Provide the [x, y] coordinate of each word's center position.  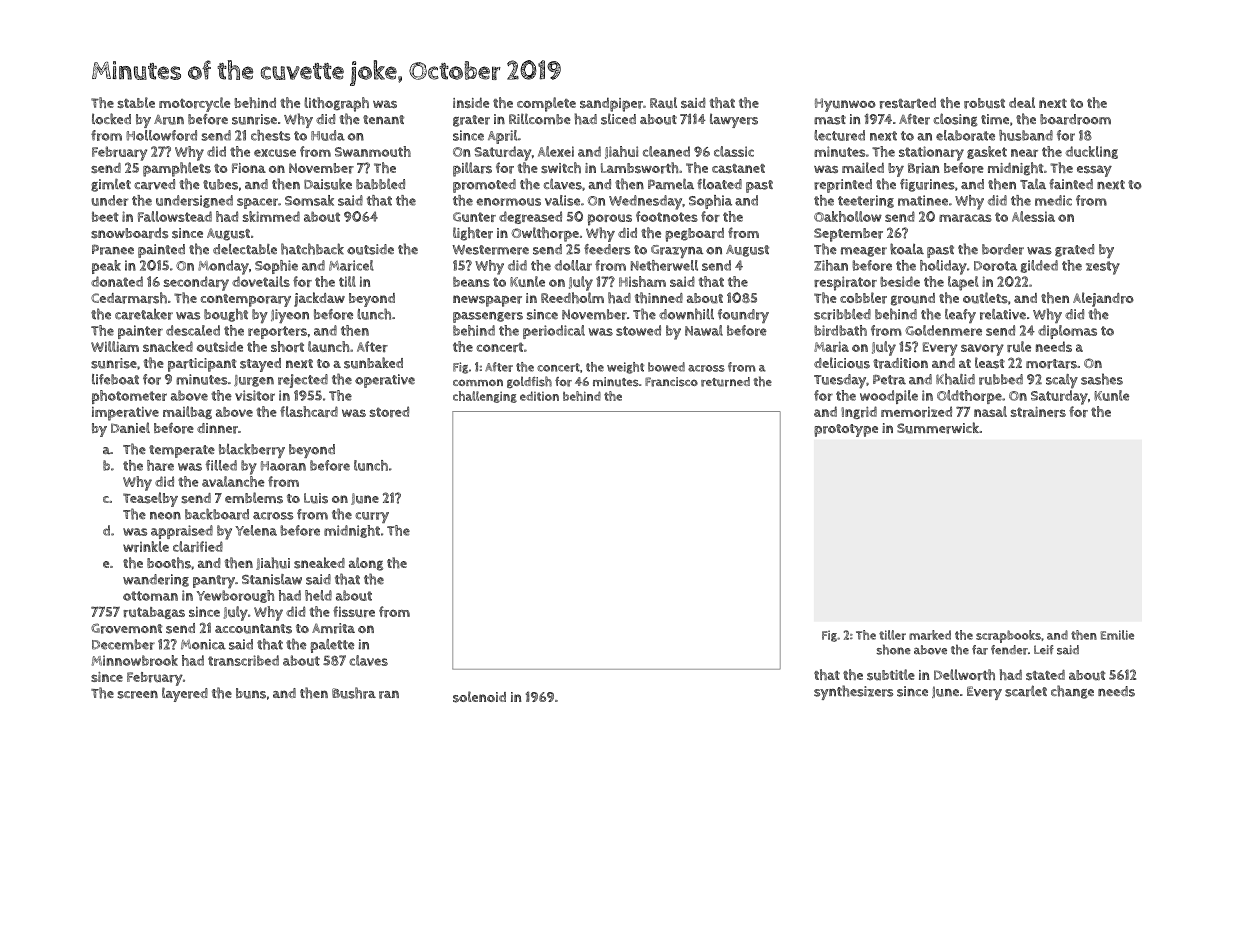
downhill [686, 314]
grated [1074, 250]
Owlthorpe [545, 234]
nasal [990, 411]
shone [893, 649]
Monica [203, 644]
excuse [275, 153]
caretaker [144, 314]
